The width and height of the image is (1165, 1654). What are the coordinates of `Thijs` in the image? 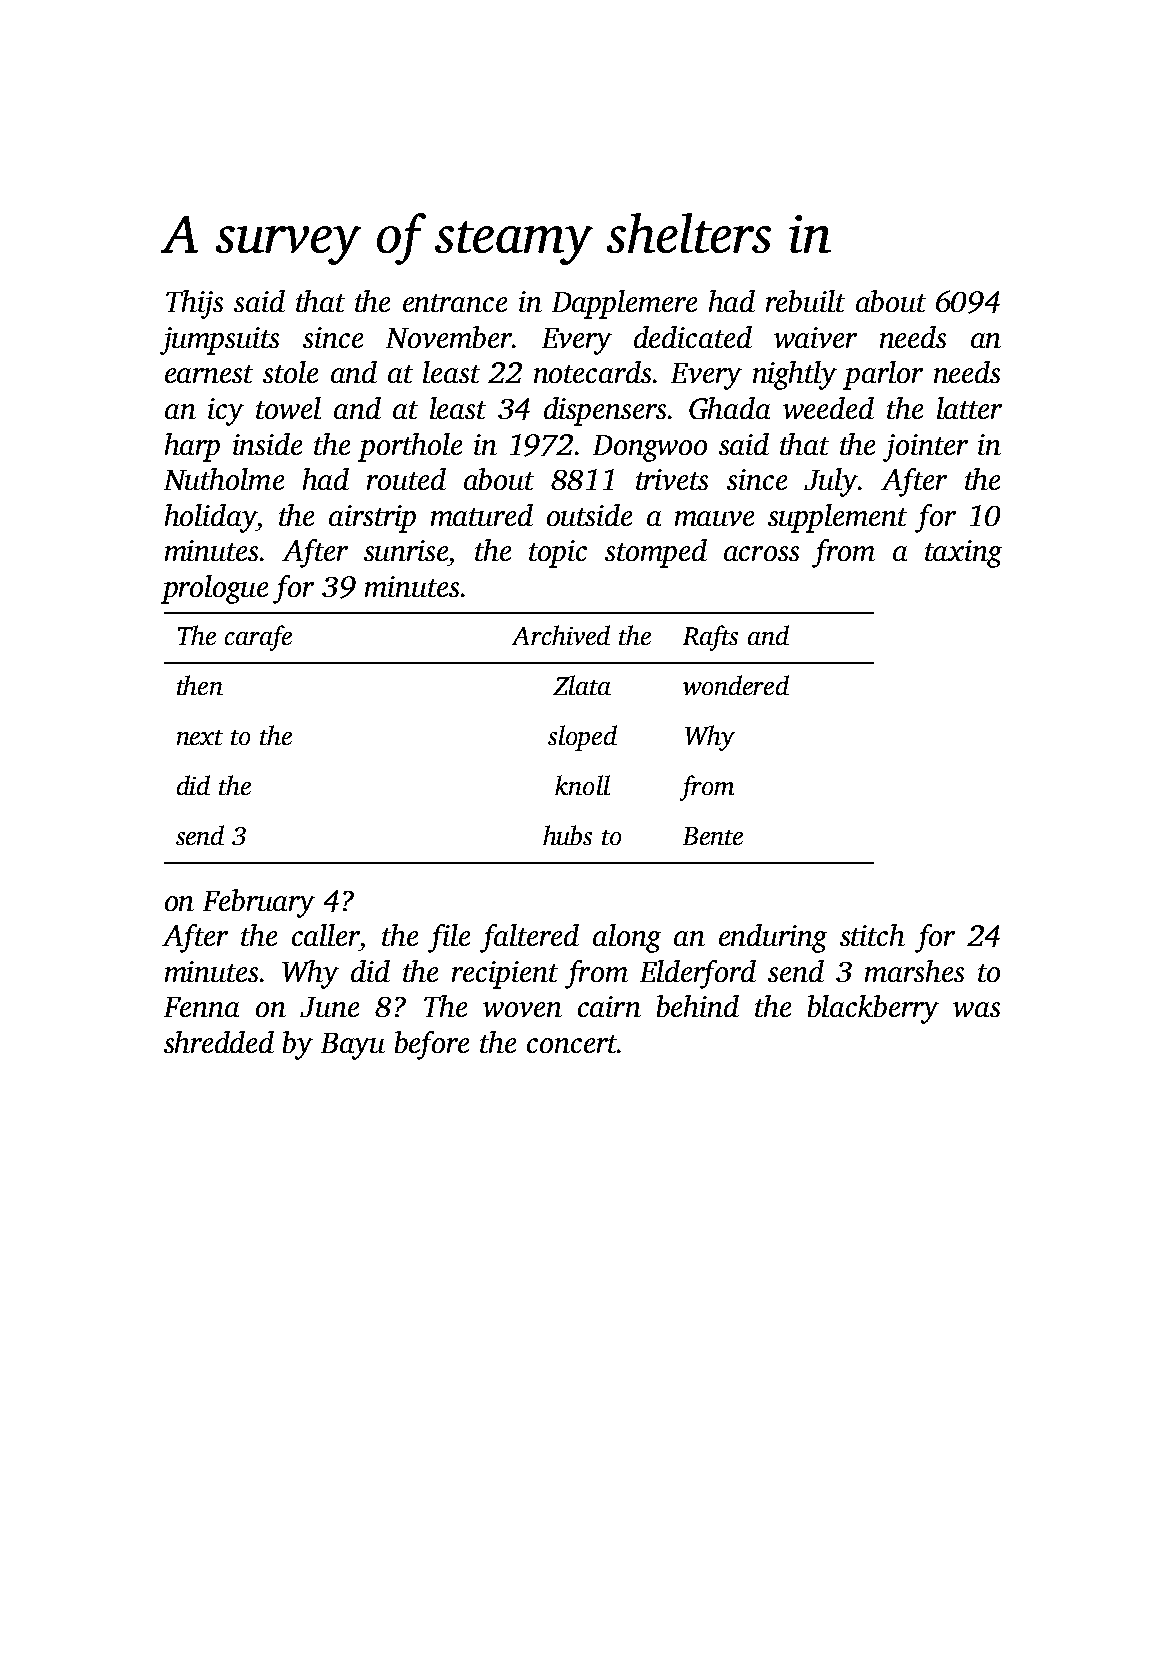 It's located at (194, 304).
